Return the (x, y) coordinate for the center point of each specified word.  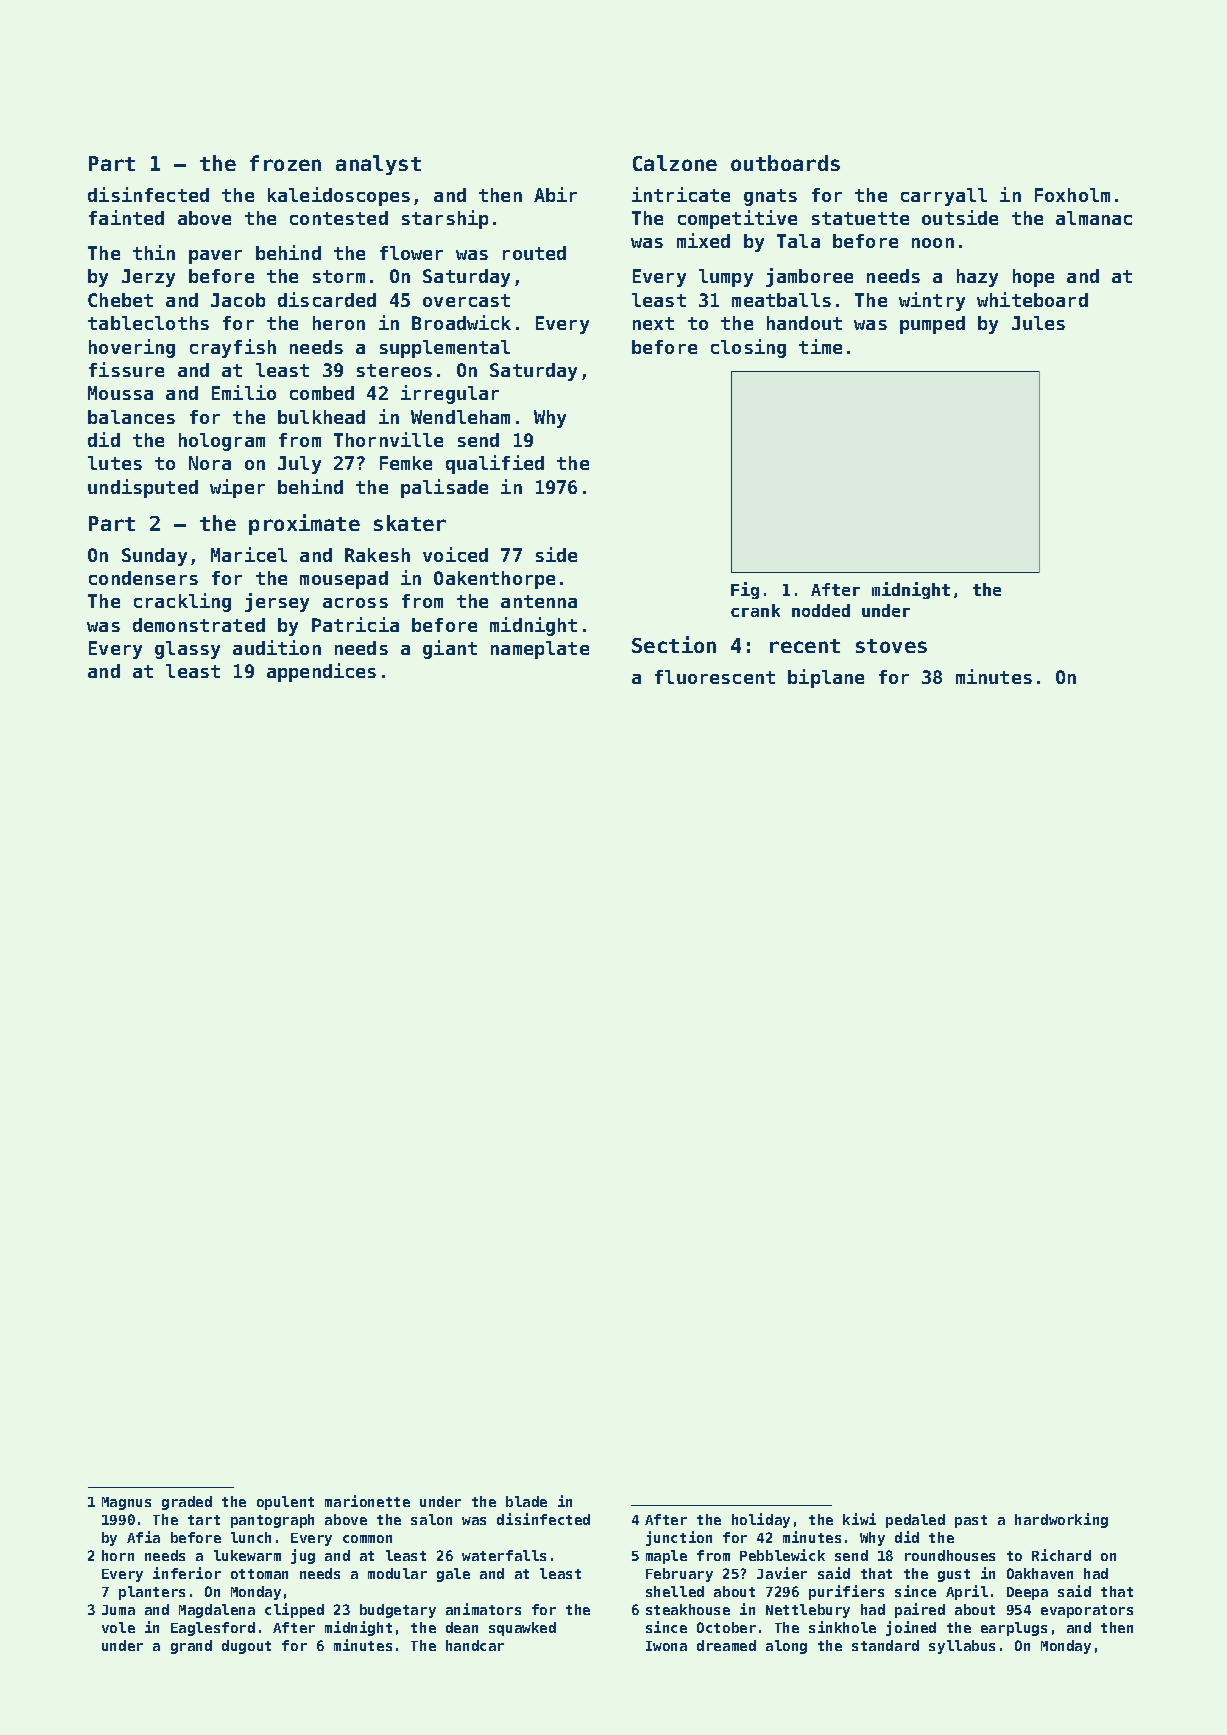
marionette (367, 1501)
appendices (321, 672)
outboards (785, 163)
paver (215, 257)
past (971, 1521)
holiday (761, 1520)
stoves (891, 646)
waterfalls (504, 1555)
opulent (285, 1503)
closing (748, 348)
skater (410, 523)
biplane (826, 678)
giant (450, 649)
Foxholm (1072, 195)
